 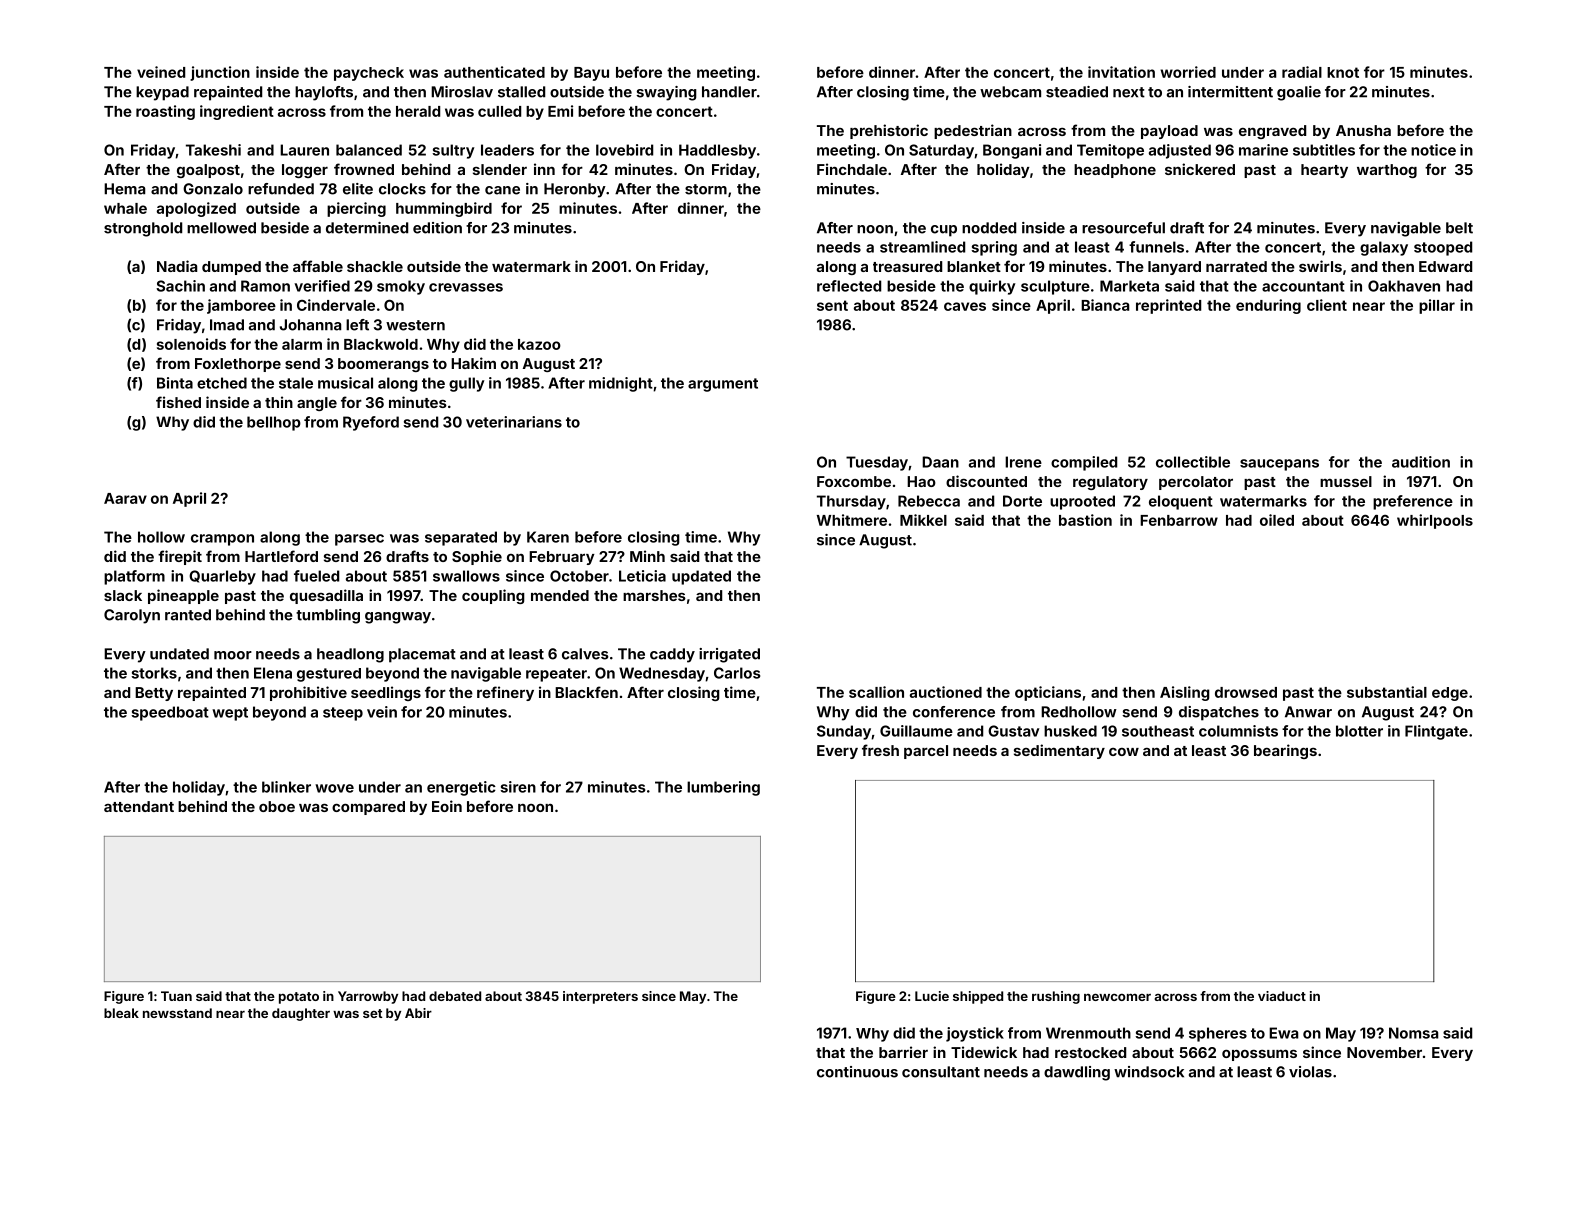 What do you see at coordinates (1168, 306) in the screenshot?
I see `reprinted` at bounding box center [1168, 306].
